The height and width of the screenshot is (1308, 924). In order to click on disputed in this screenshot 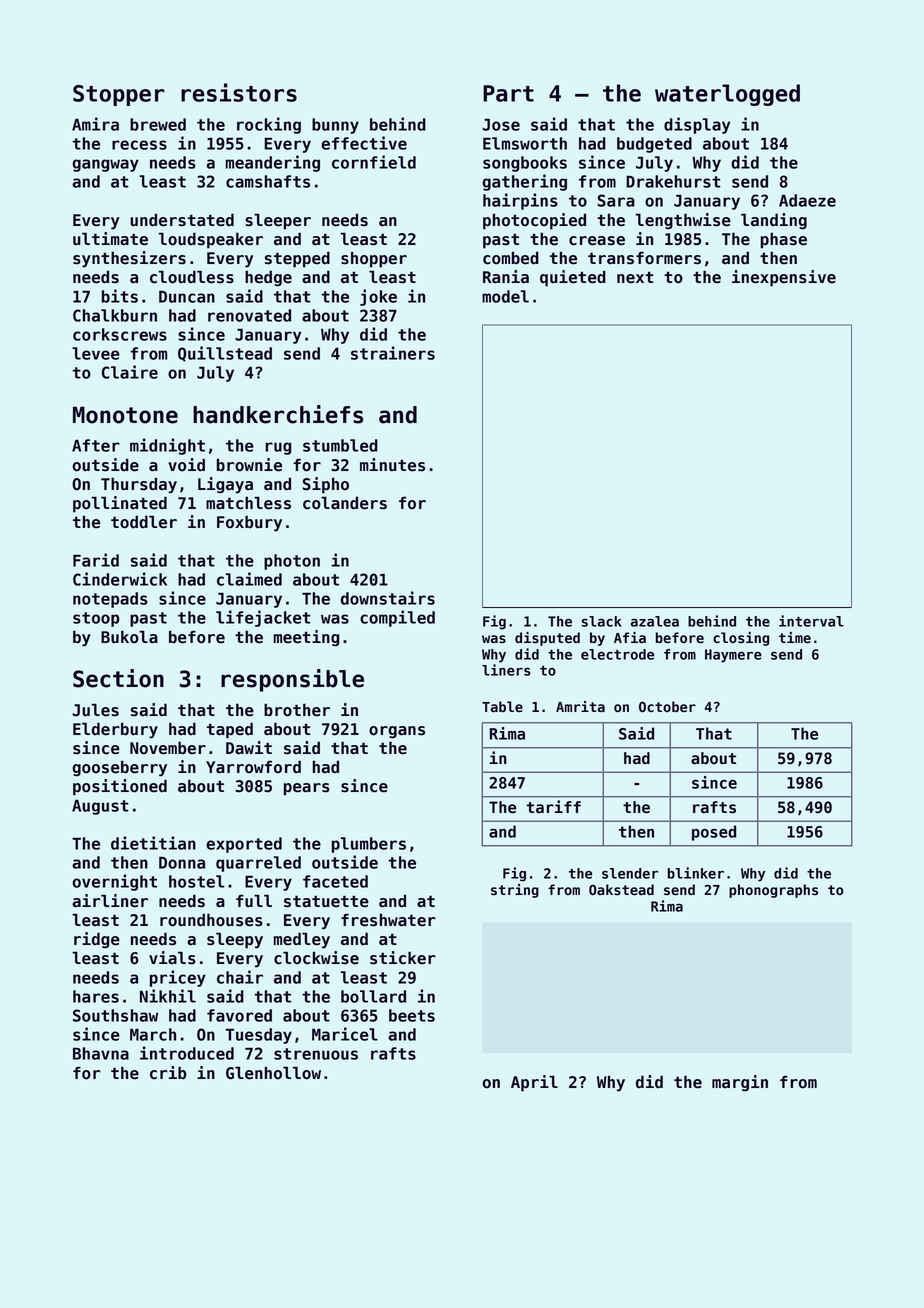, I will do `click(547, 639)`.
